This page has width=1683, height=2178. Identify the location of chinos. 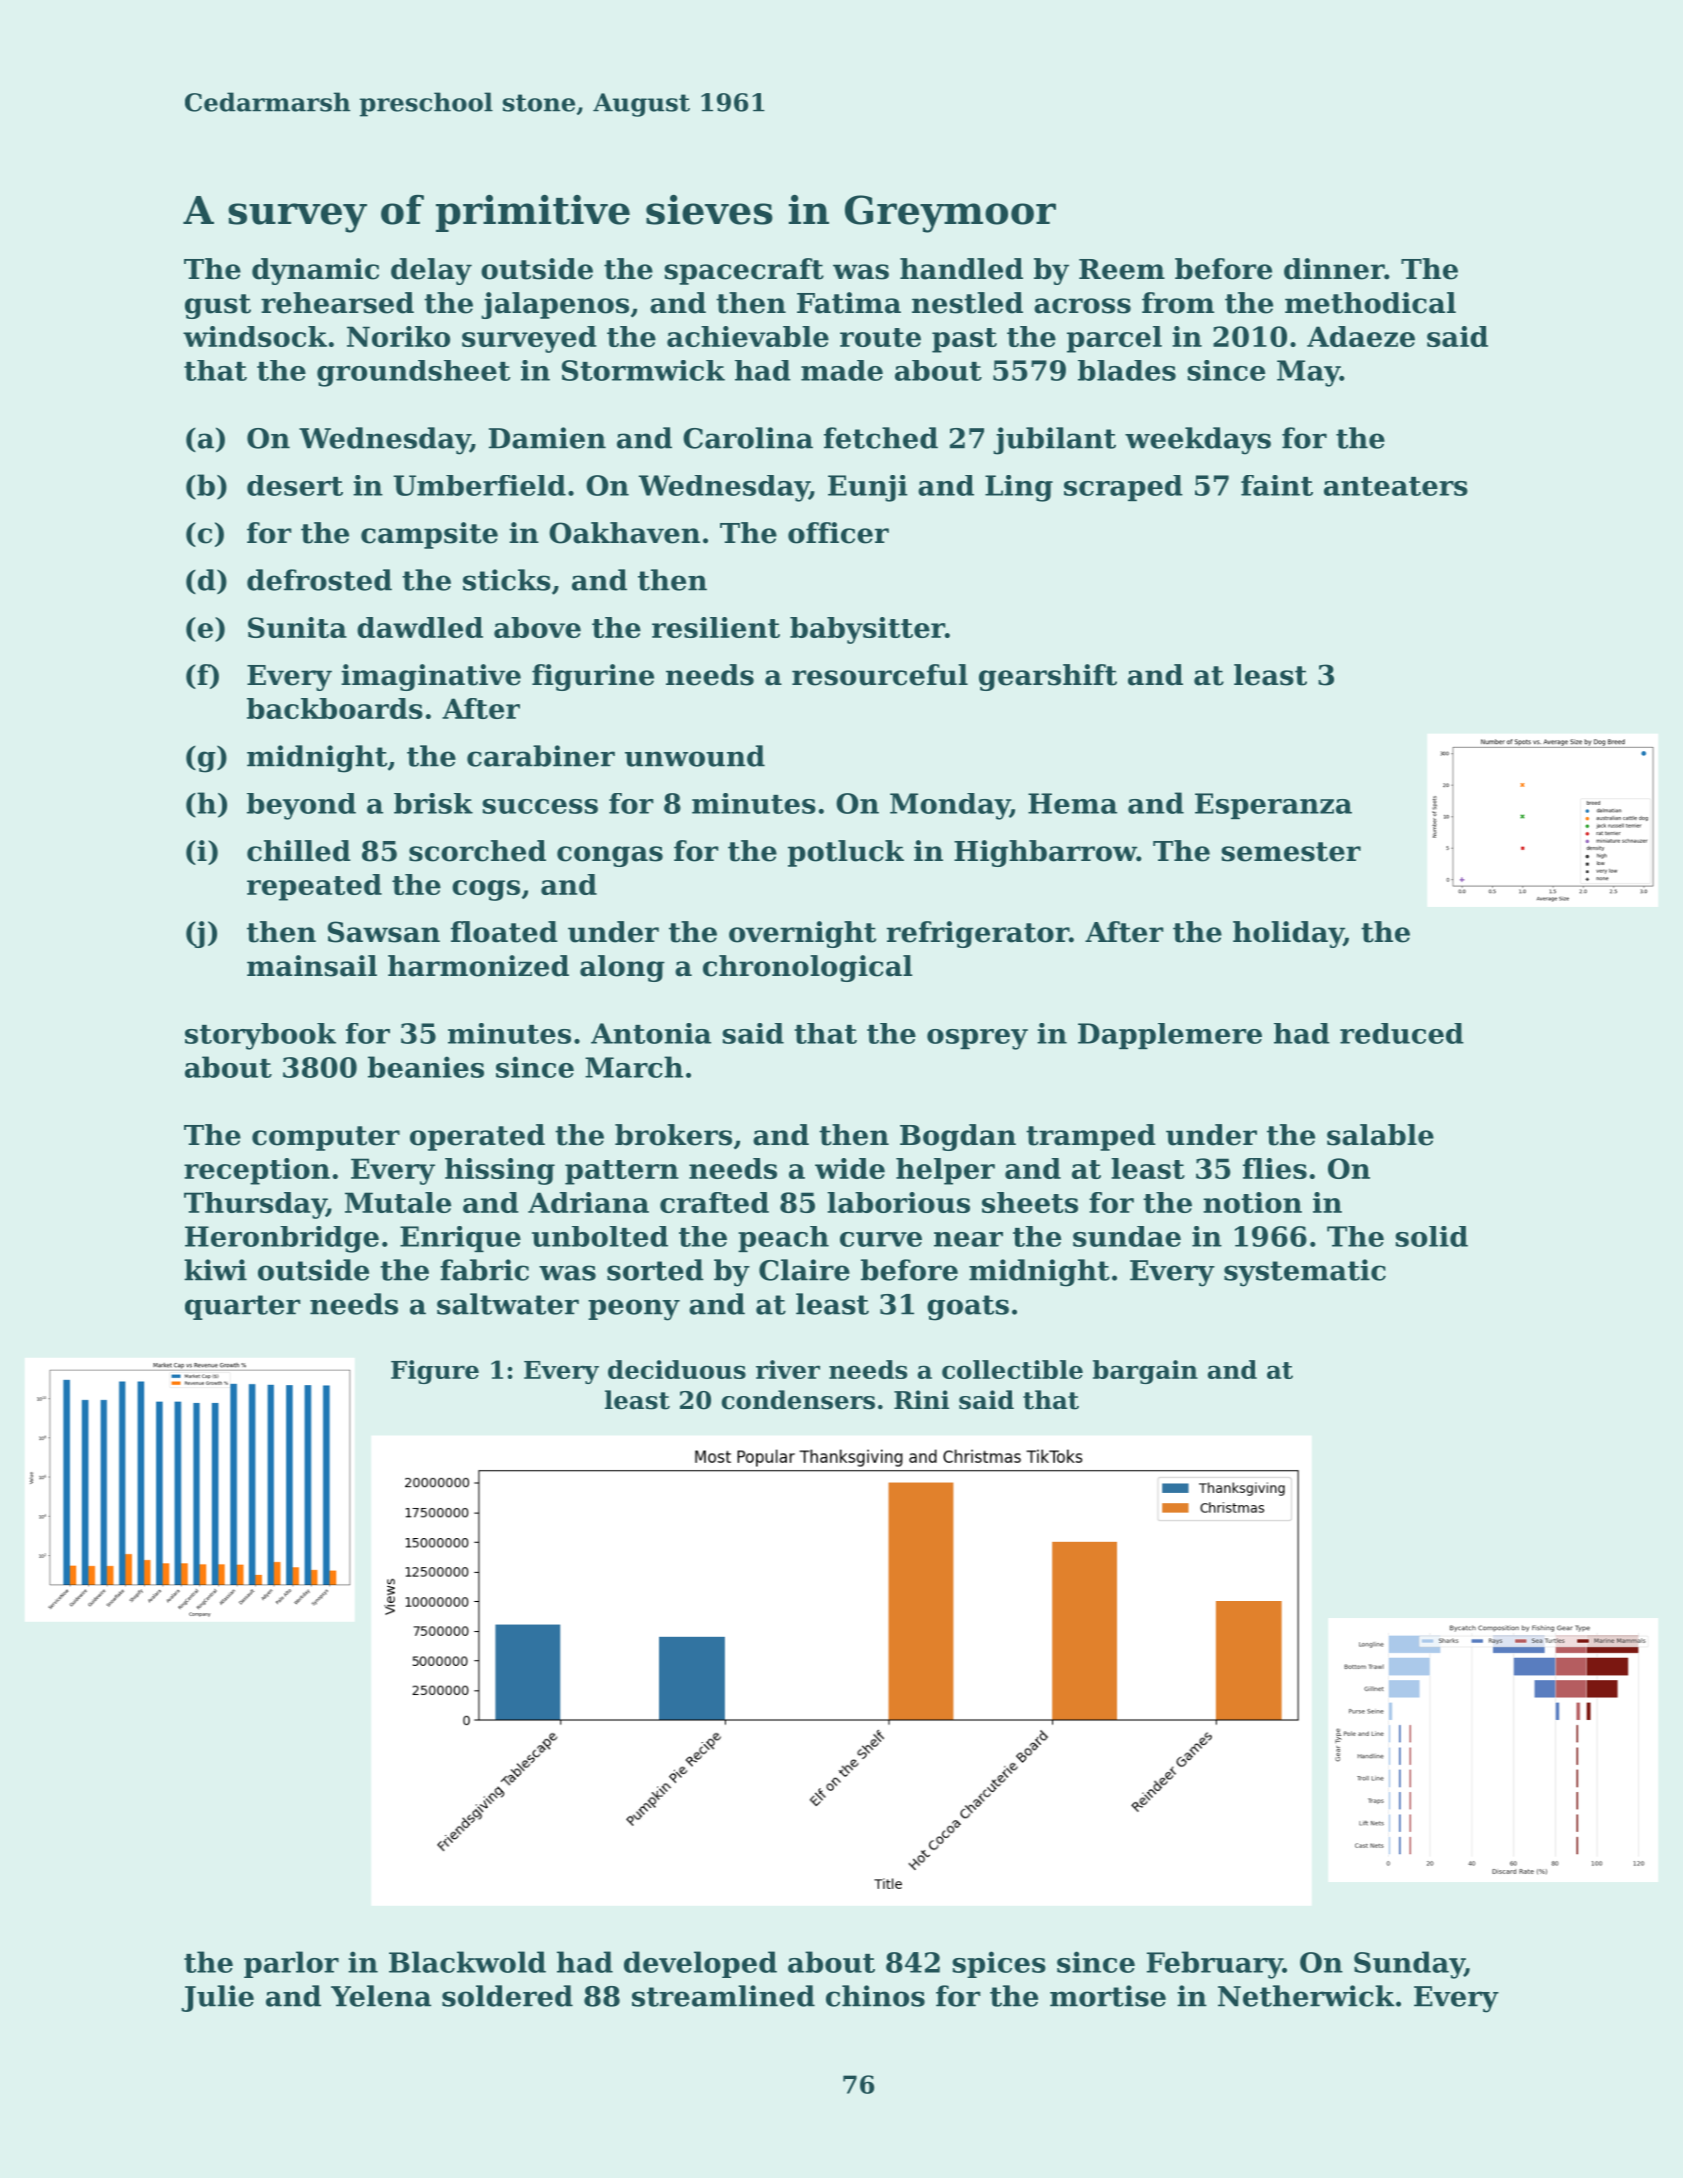
(875, 1996).
